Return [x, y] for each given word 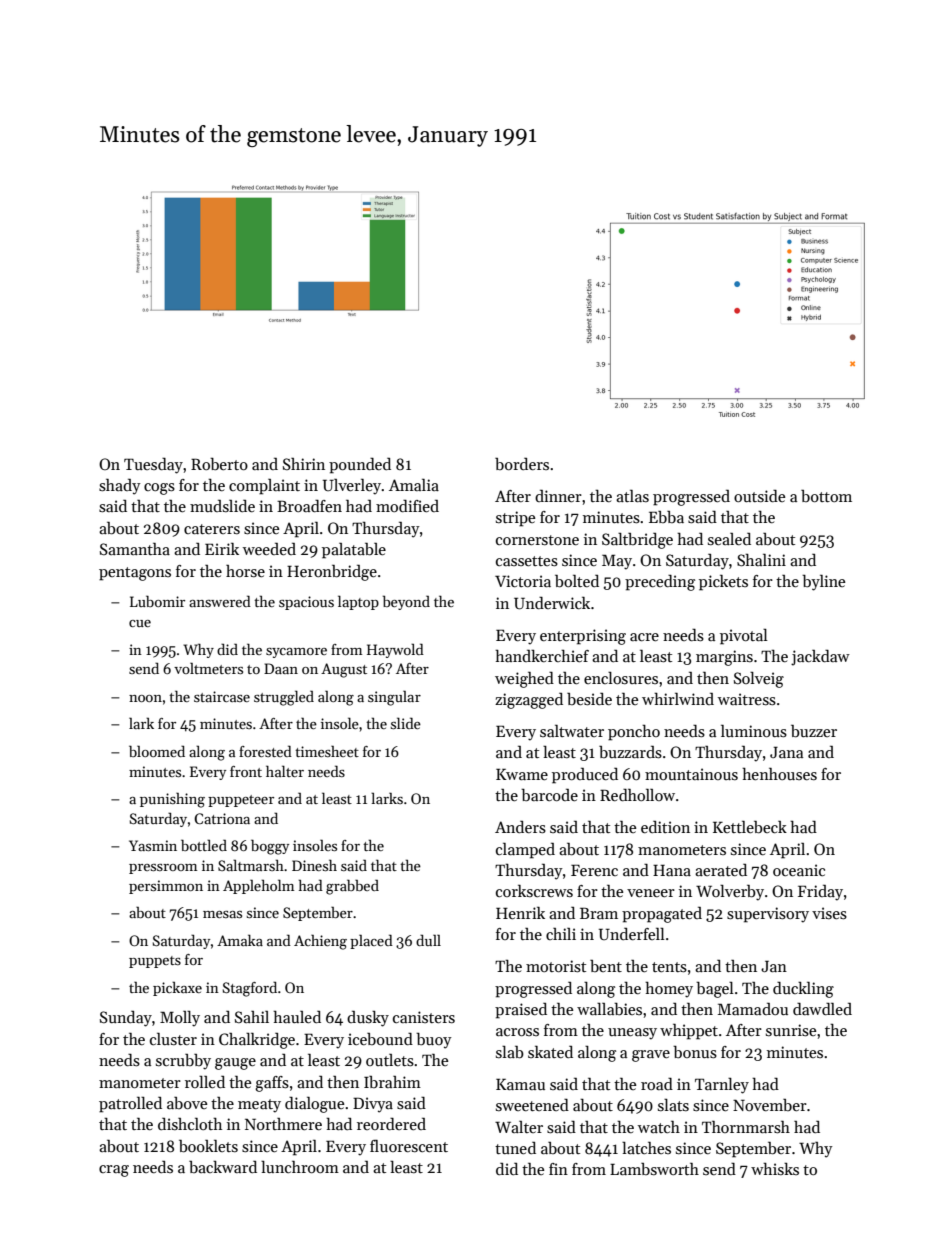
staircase [222, 696]
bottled [204, 845]
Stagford [250, 989]
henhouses [779, 774]
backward [223, 1166]
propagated [662, 915]
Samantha [135, 549]
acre [644, 637]
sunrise [791, 1030]
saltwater [572, 731]
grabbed [352, 887]
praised [521, 1010]
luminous [754, 731]
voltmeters [208, 668]
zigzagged [529, 700]
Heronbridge [332, 573]
